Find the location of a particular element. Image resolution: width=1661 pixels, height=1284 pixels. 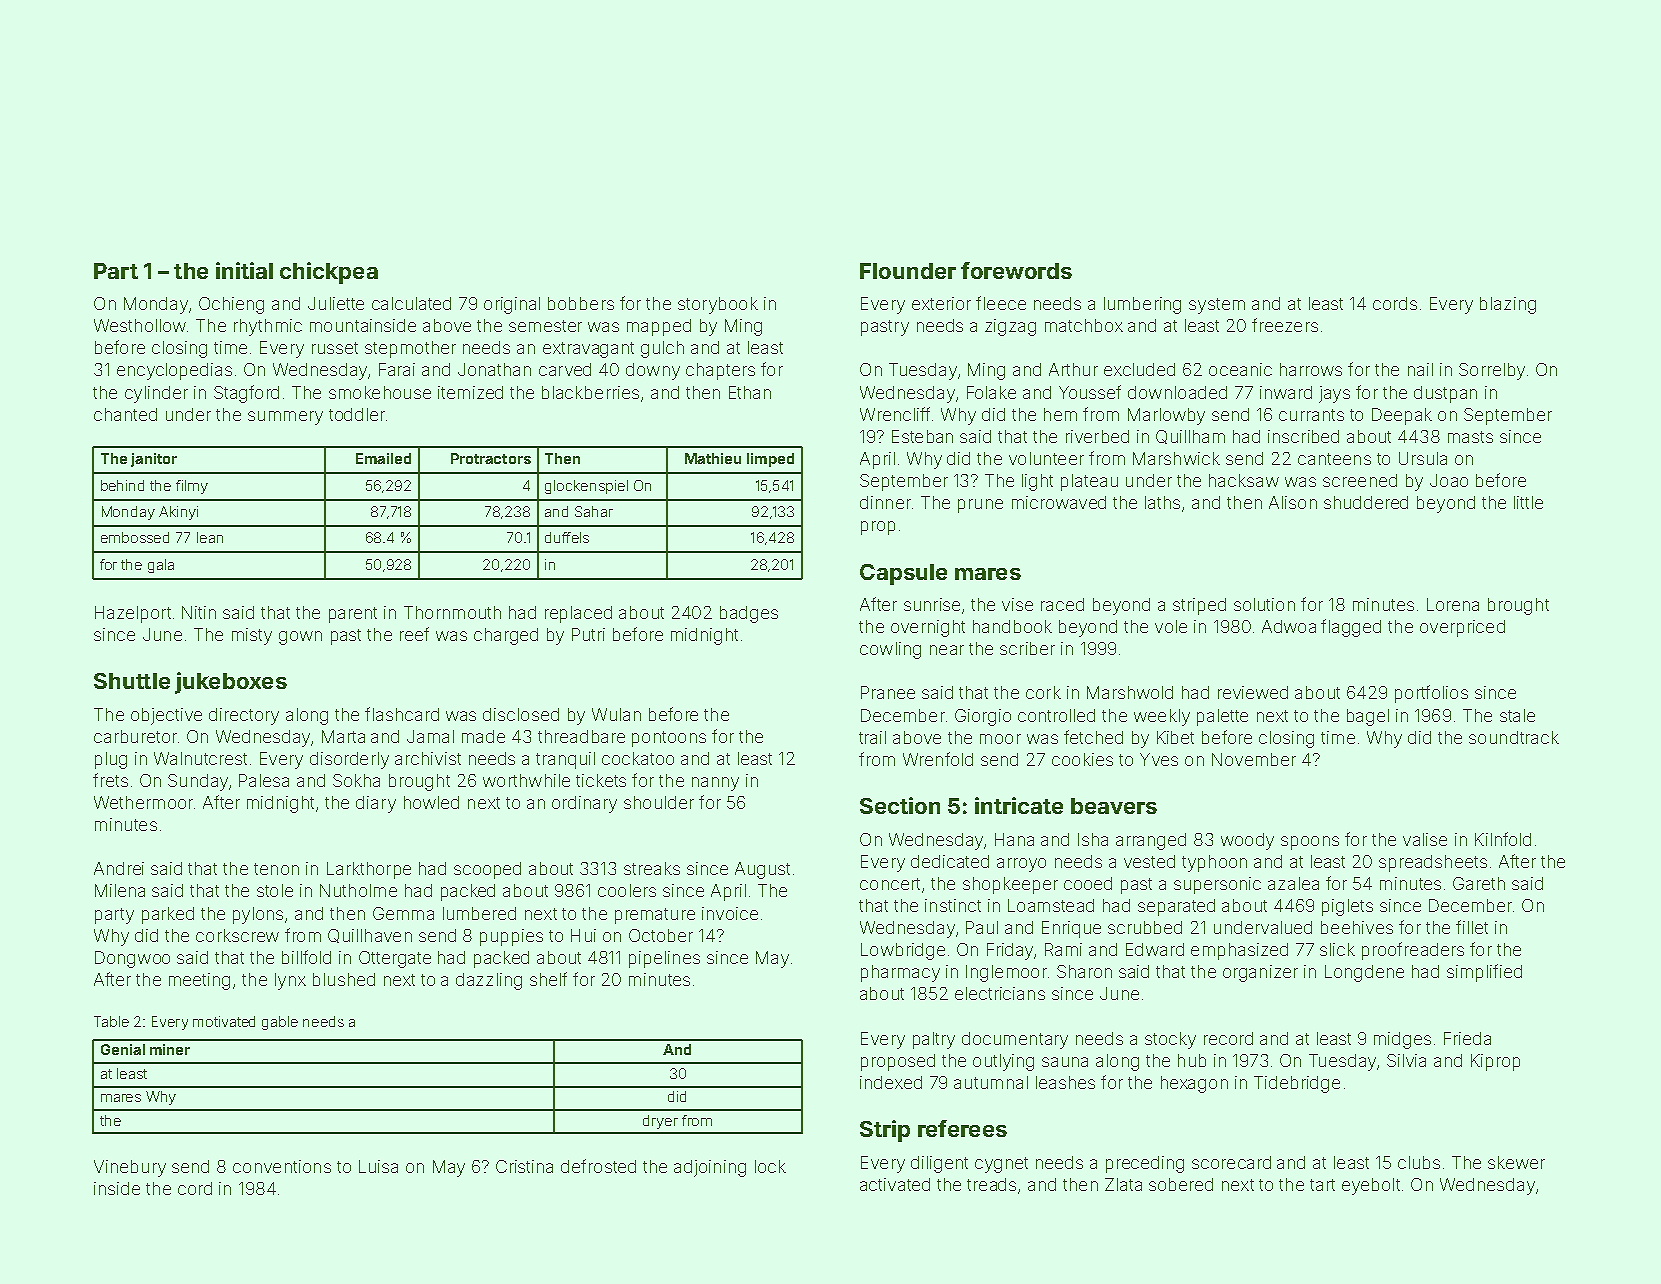

toddler is located at coordinates (357, 414).
